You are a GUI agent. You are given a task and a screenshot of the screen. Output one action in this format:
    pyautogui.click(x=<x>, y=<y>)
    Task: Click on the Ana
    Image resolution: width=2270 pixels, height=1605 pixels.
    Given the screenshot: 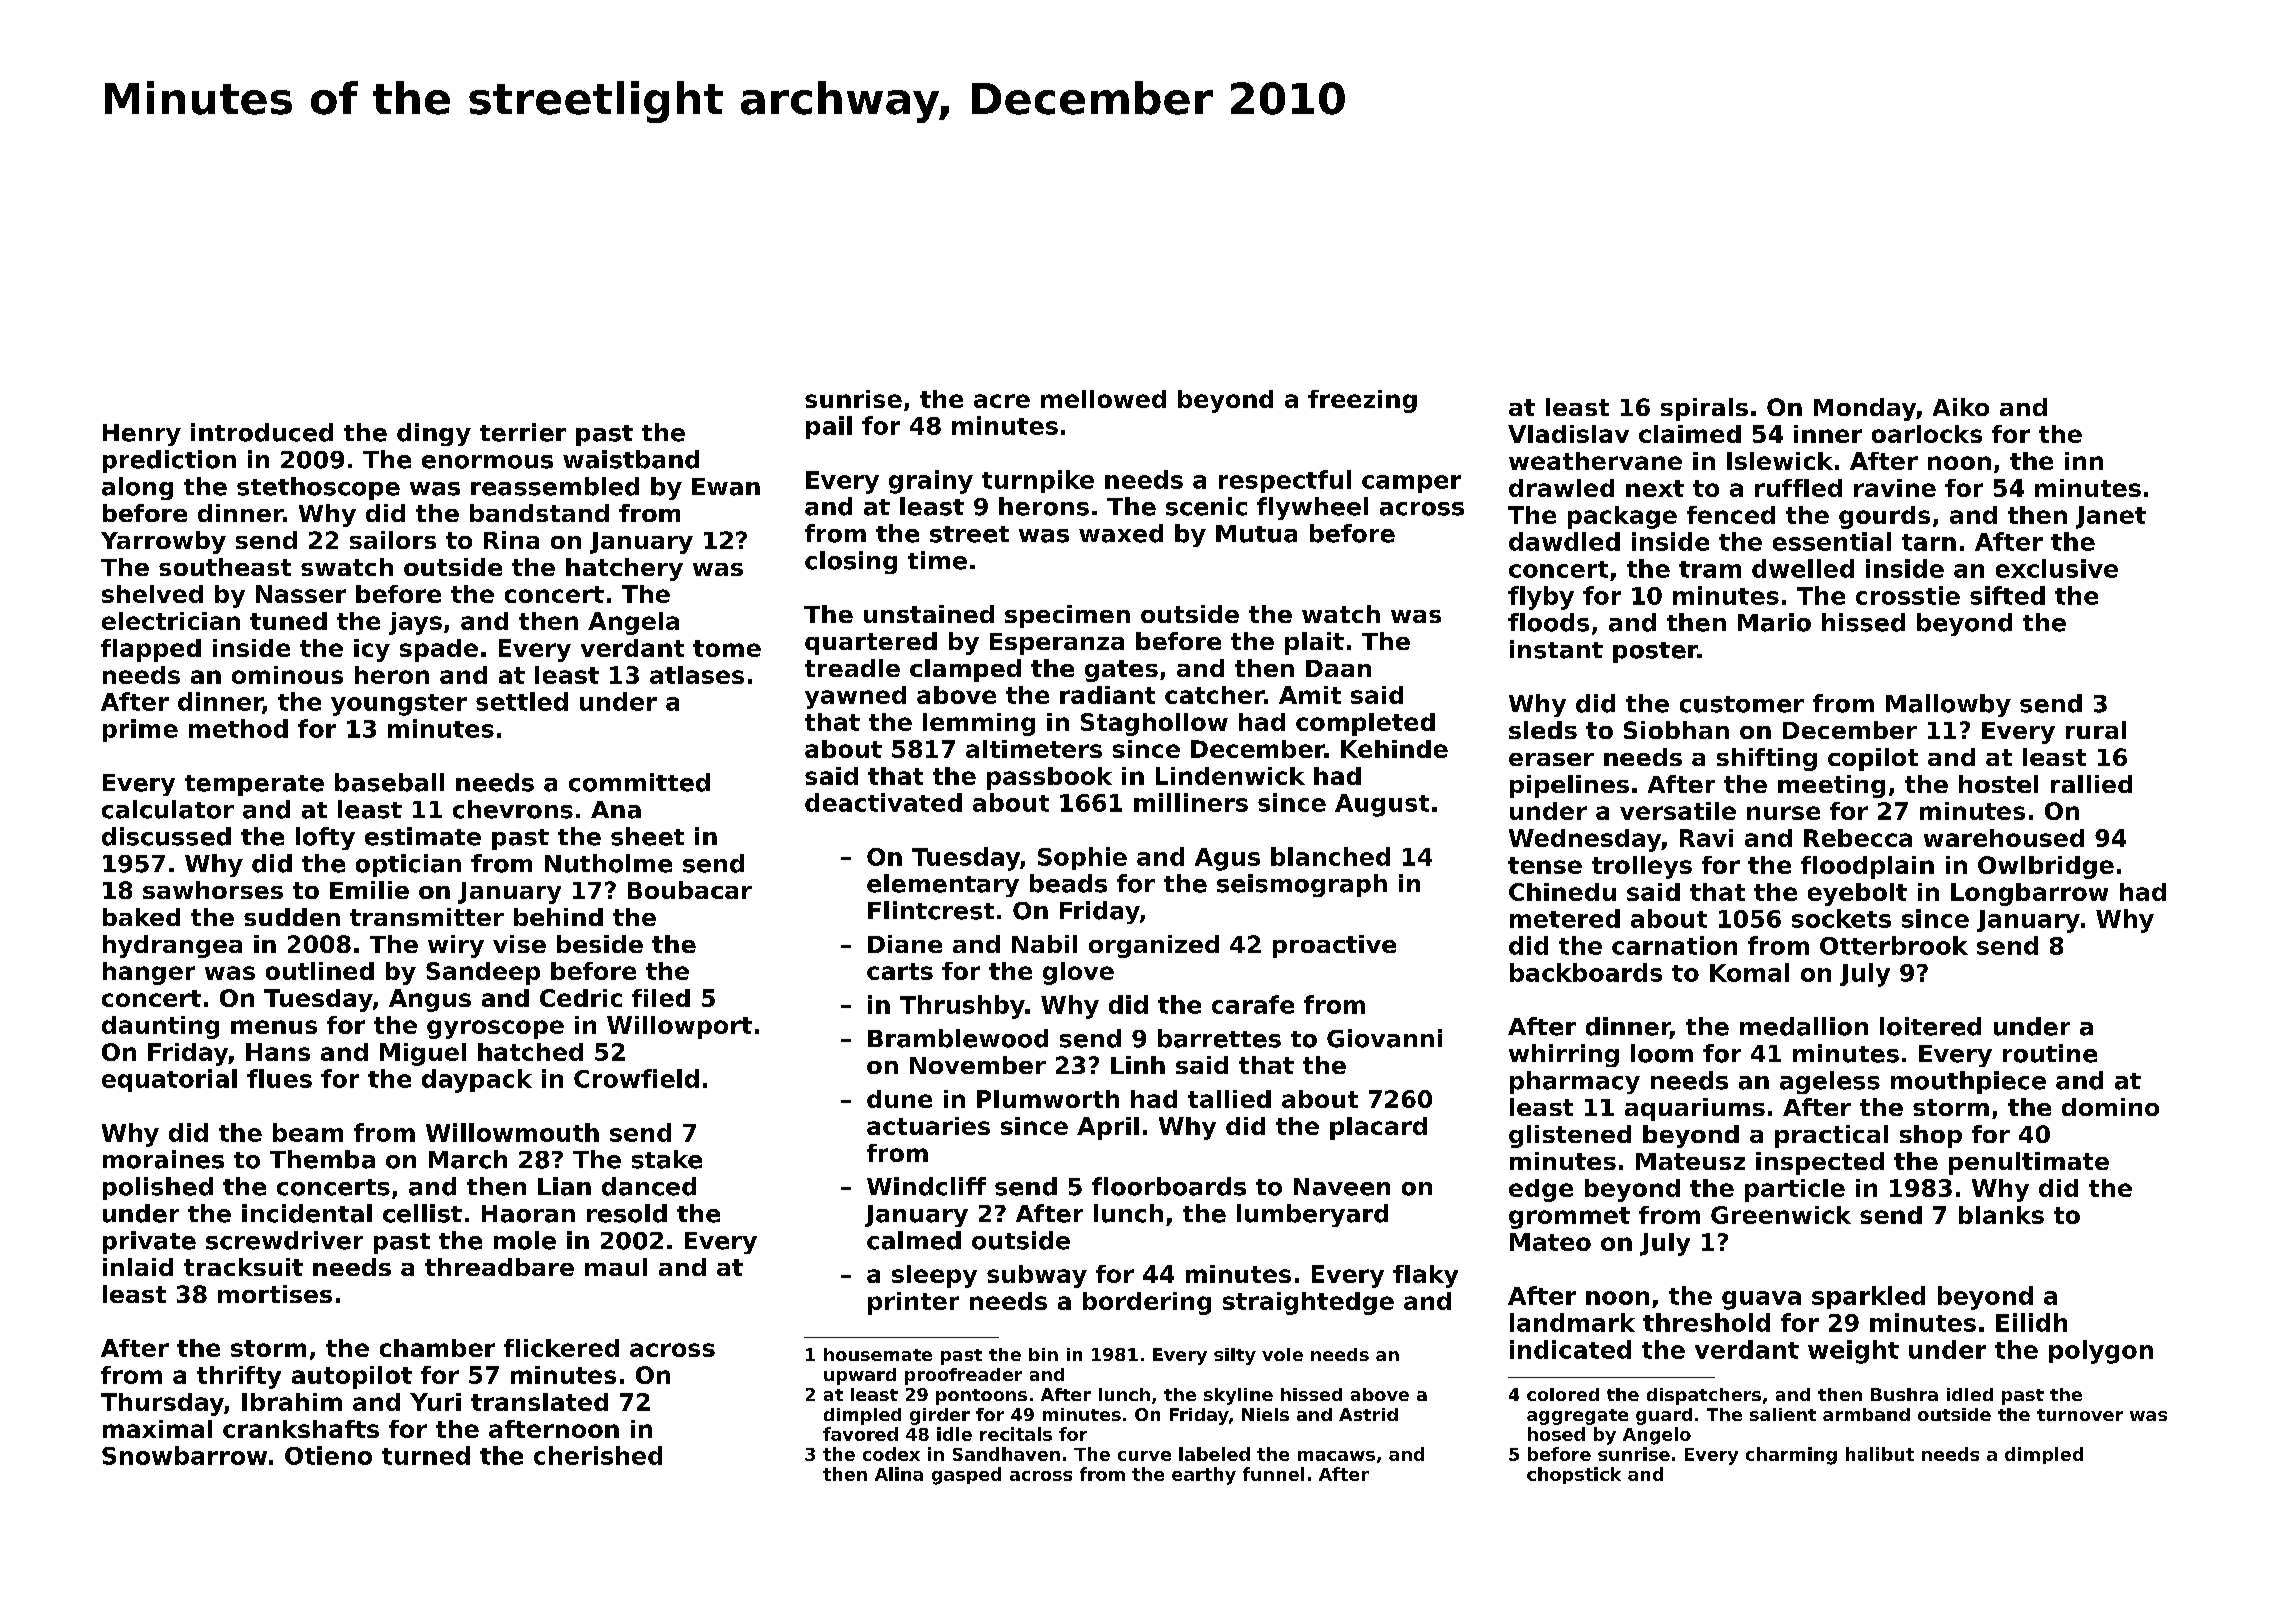 What is the action you would take?
    pyautogui.click(x=616, y=810)
